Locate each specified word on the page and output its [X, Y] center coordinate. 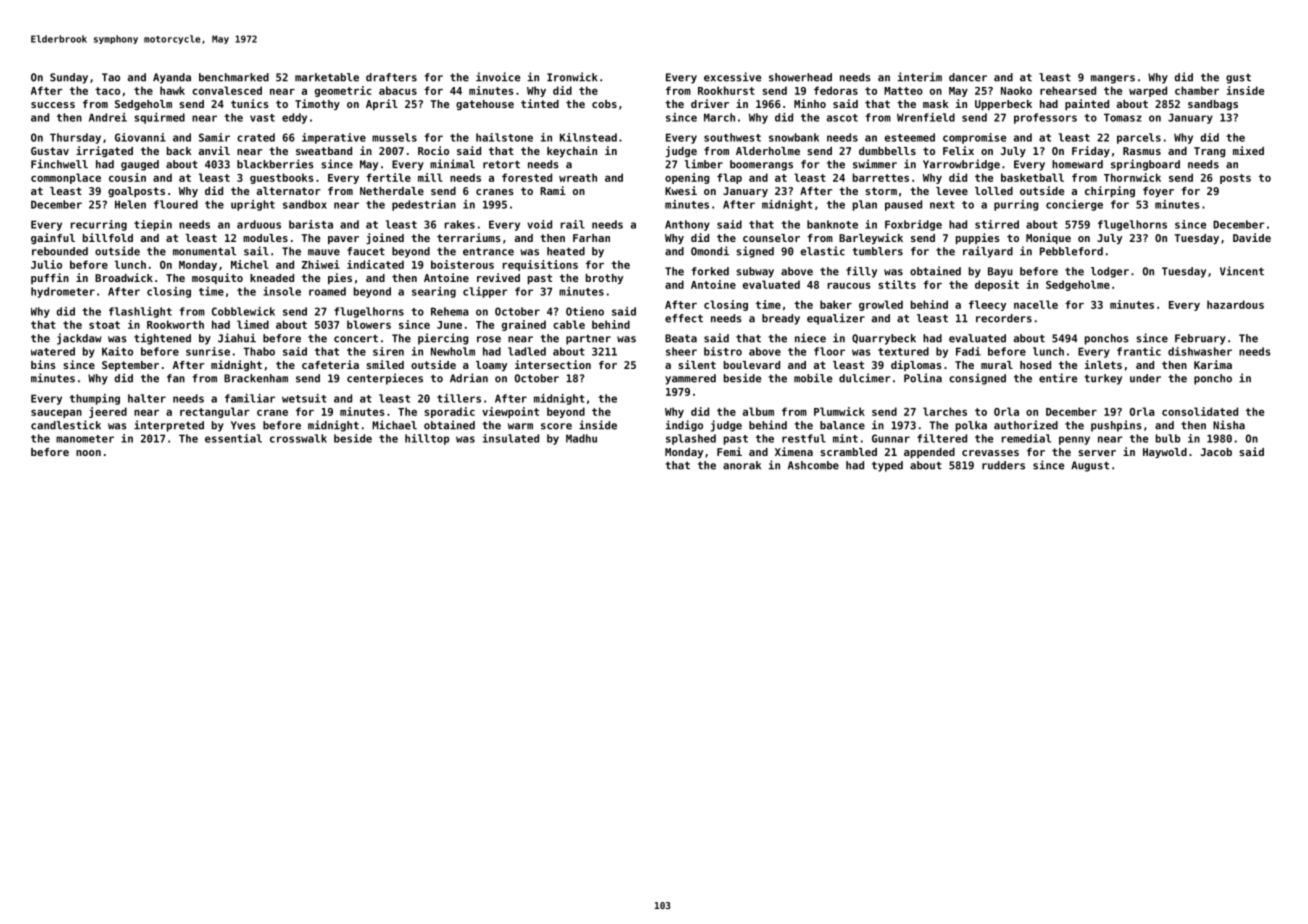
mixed [1248, 150]
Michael [394, 425]
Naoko [1016, 90]
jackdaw [79, 339]
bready [781, 319]
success [53, 105]
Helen [130, 204]
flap [729, 178]
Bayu [1000, 272]
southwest [732, 137]
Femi [729, 451]
